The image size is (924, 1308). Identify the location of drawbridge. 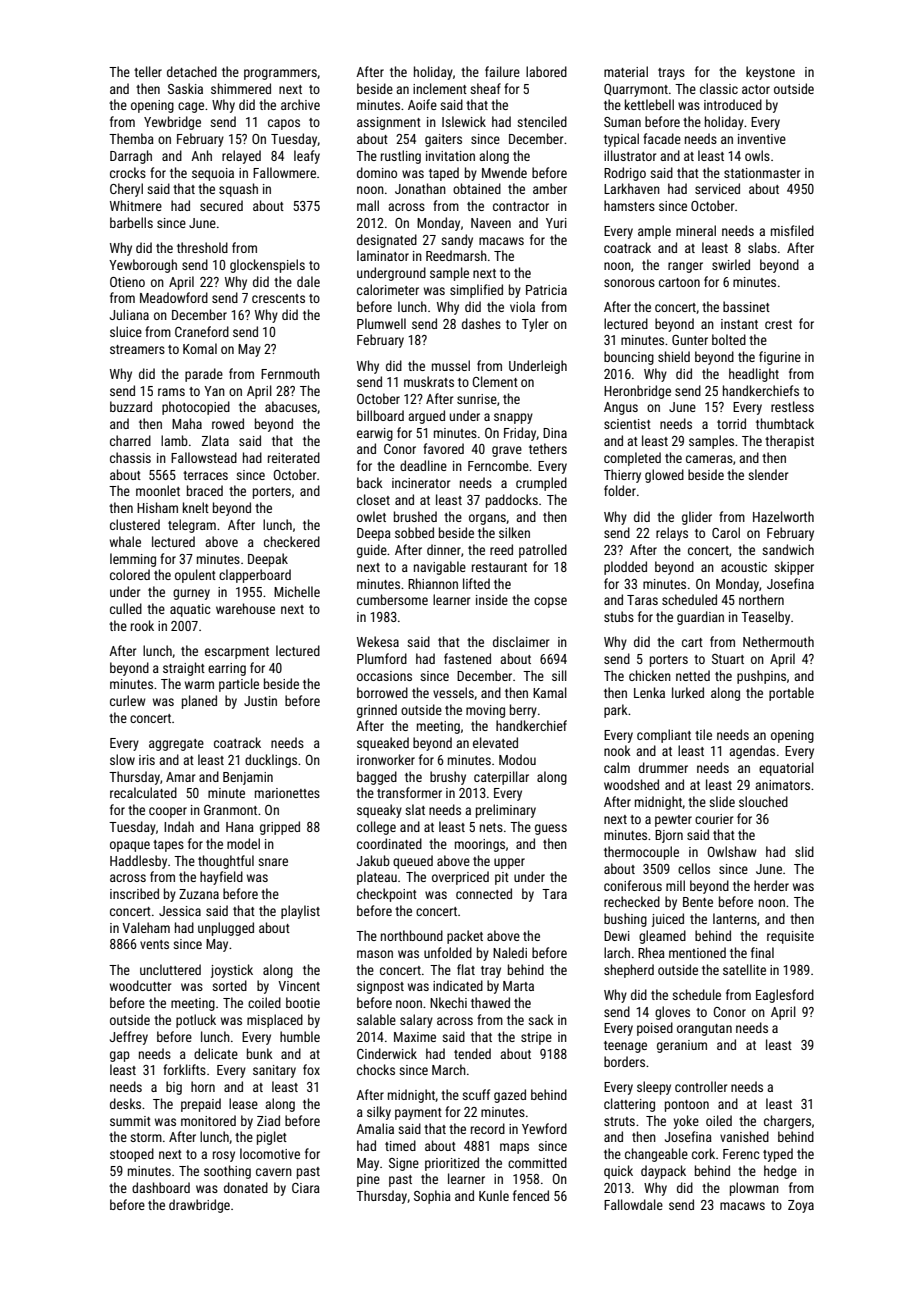
(199, 1206).
